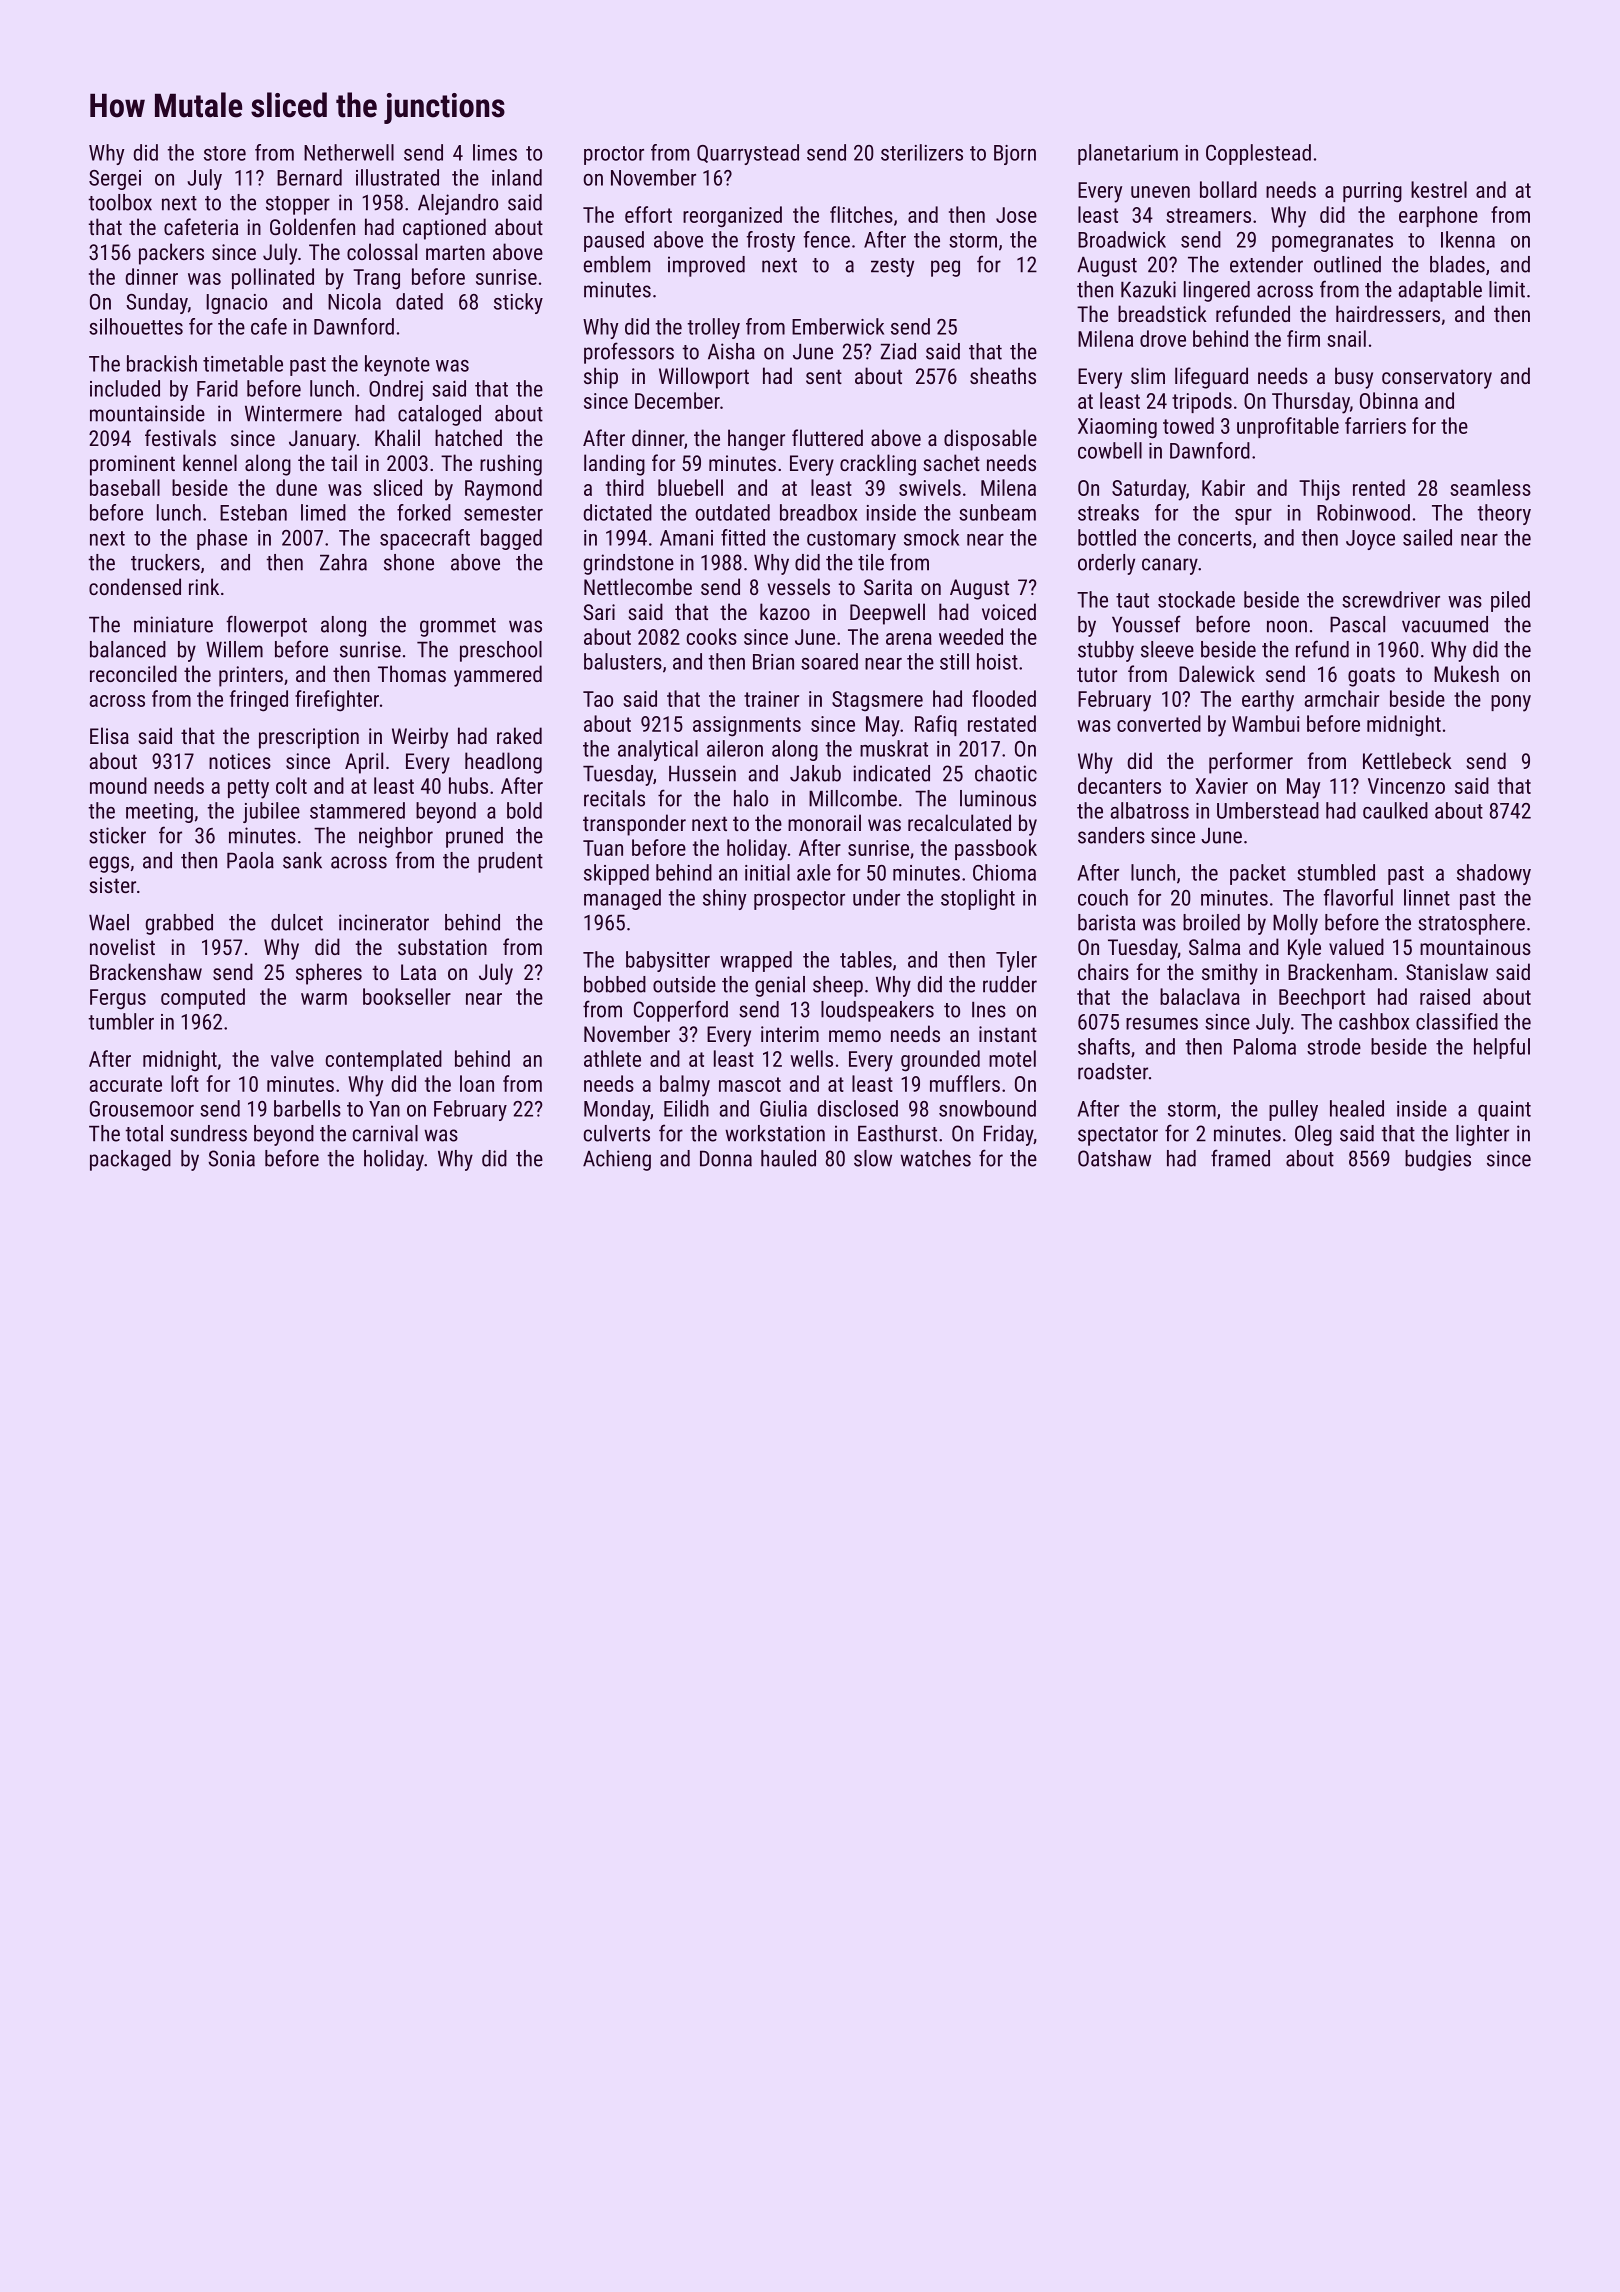 The image size is (1620, 2292). Describe the element at coordinates (468, 437) in the document. I see `hatched` at that location.
